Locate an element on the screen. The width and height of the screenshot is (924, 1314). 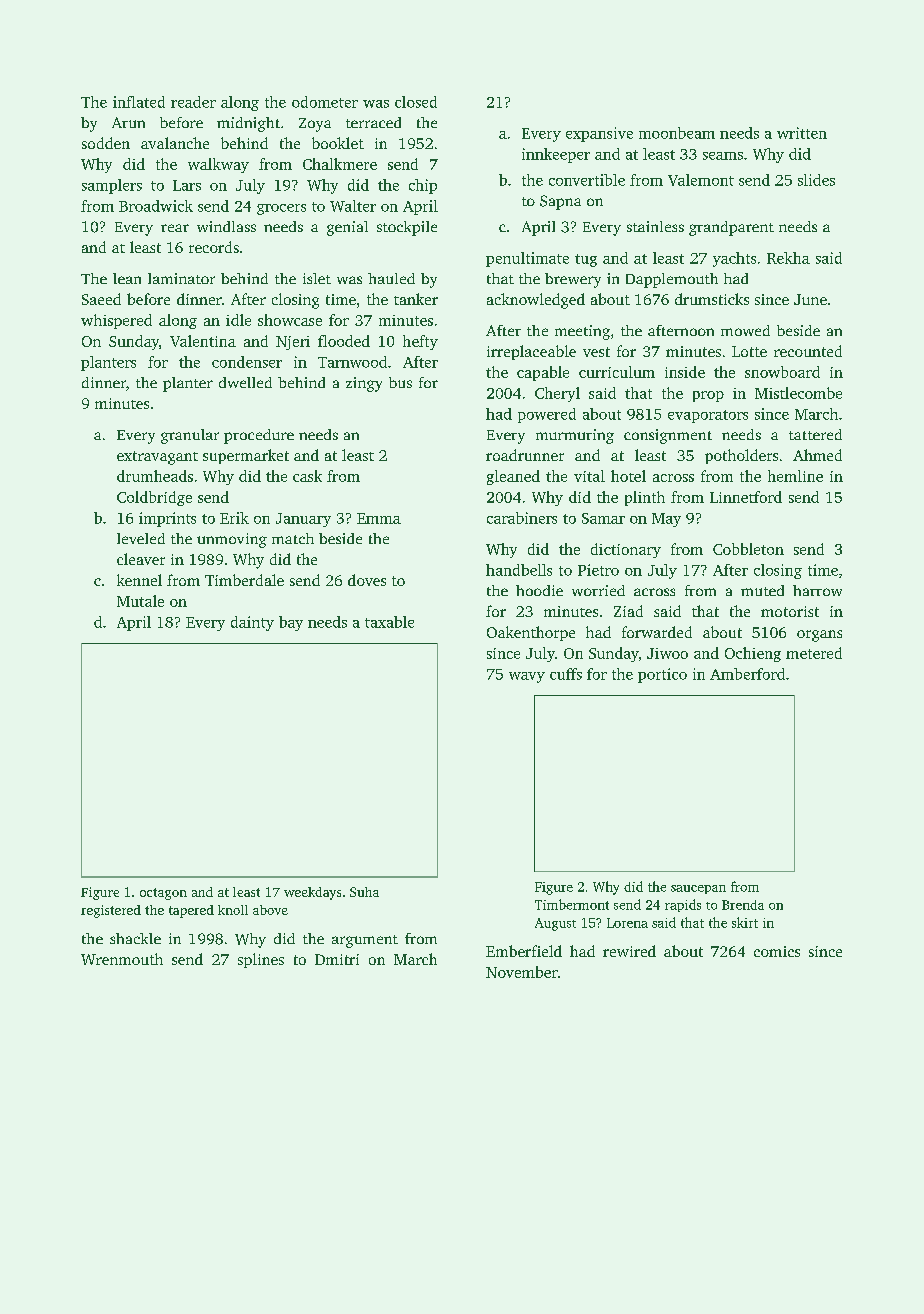
wavy is located at coordinates (527, 677).
